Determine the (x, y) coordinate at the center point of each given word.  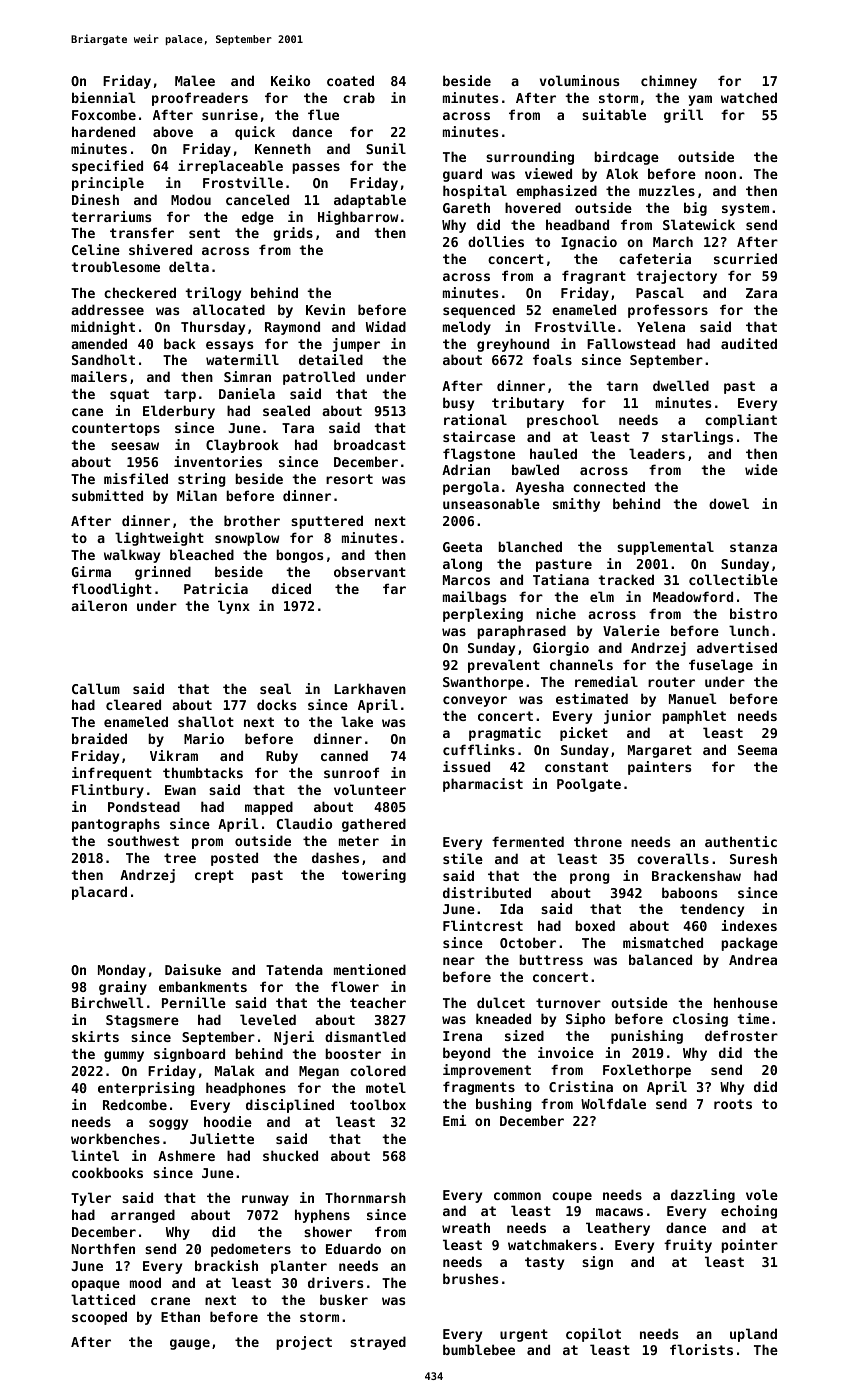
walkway (132, 556)
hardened (103, 131)
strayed (378, 1343)
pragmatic (505, 734)
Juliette (222, 1138)
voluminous (579, 80)
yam (700, 100)
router (671, 682)
